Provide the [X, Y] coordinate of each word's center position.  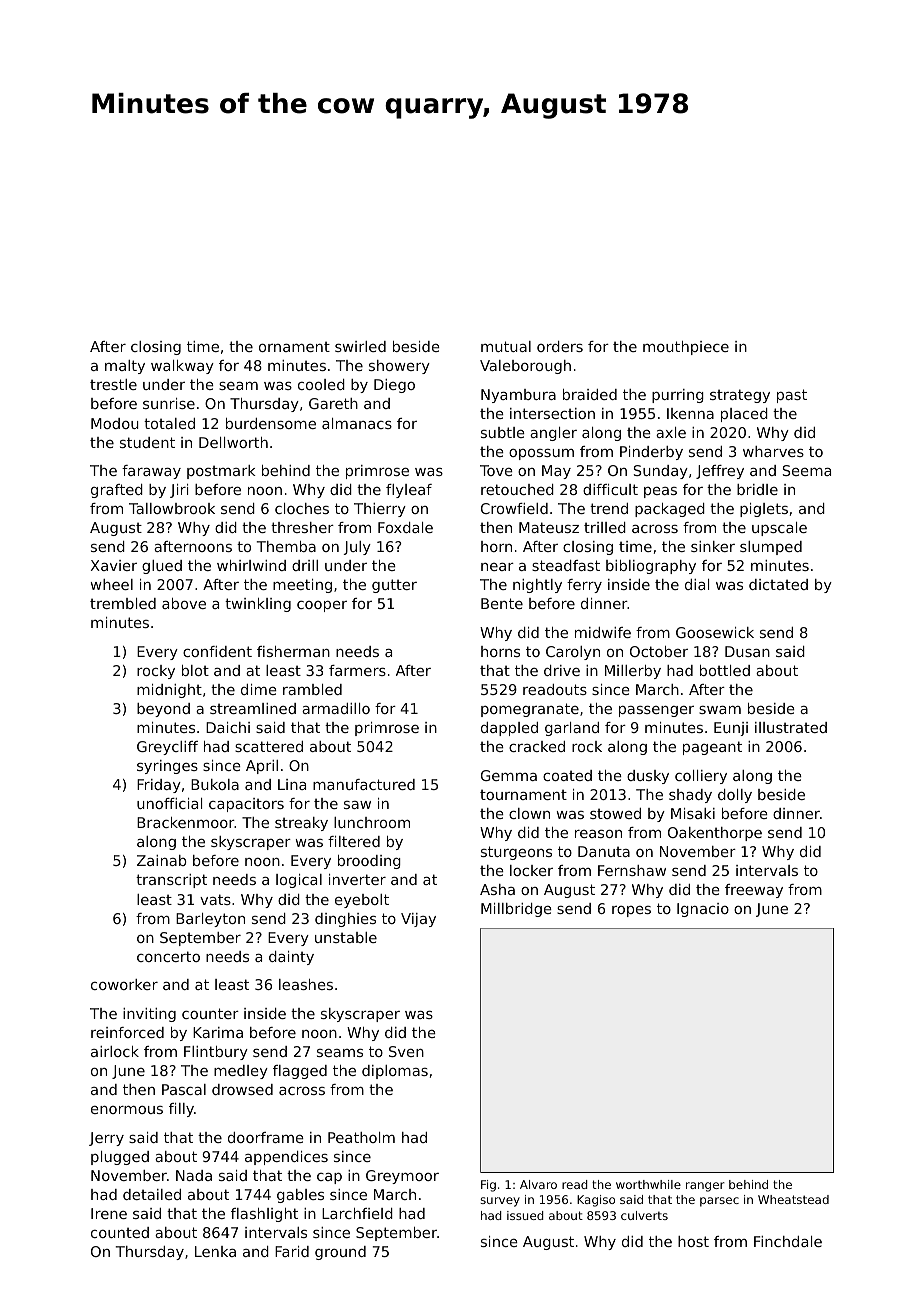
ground [340, 1253]
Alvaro [538, 1184]
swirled [360, 346]
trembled [123, 603]
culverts [644, 1215]
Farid [292, 1251]
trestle [113, 384]
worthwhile [648, 1184]
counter [210, 1013]
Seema [807, 470]
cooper [322, 606]
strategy [740, 396]
